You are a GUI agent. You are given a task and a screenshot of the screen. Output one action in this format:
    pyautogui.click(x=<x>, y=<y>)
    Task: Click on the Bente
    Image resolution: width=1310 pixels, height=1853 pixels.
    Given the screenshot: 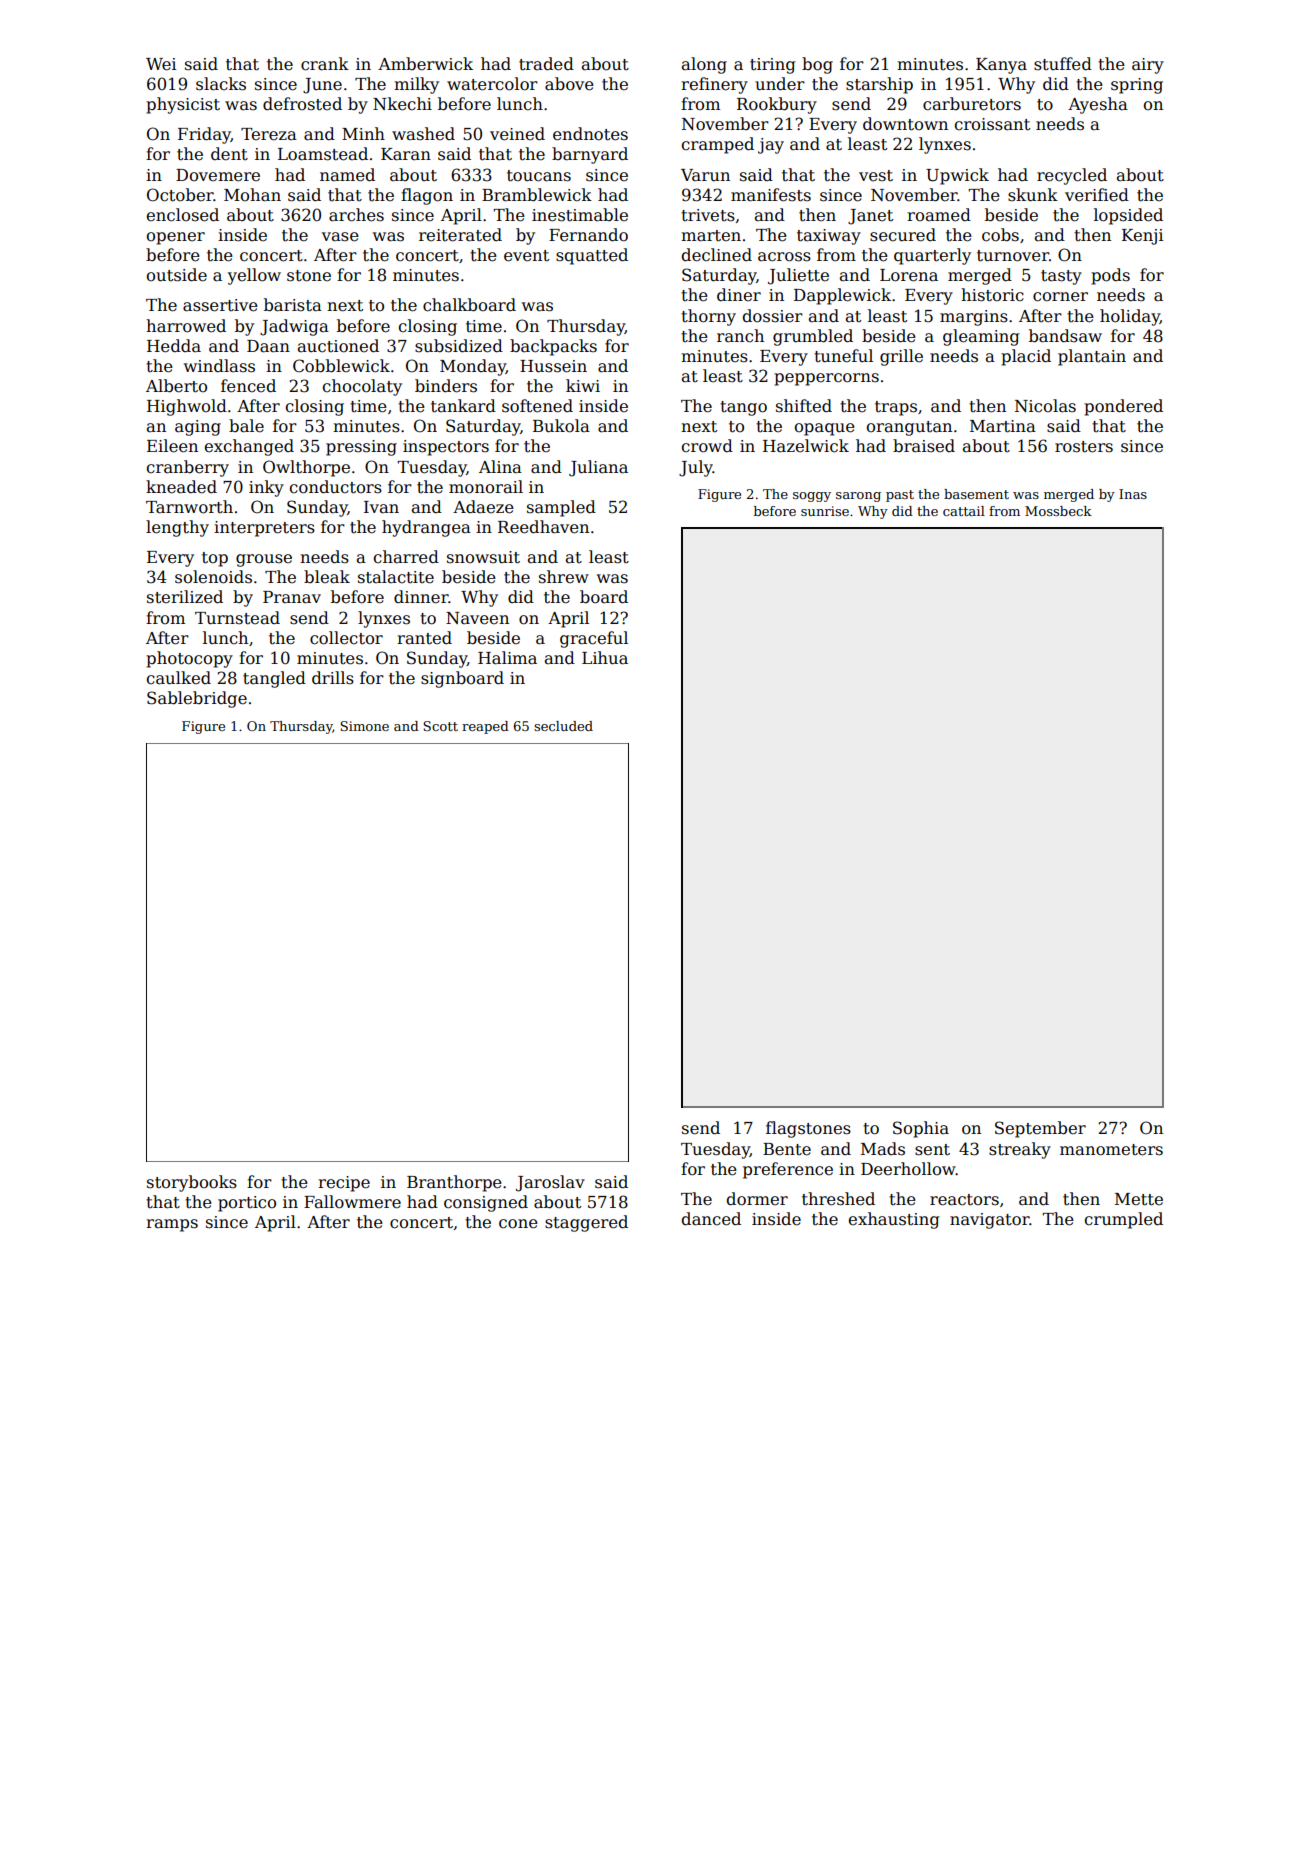 What is the action you would take?
    pyautogui.click(x=787, y=1149)
